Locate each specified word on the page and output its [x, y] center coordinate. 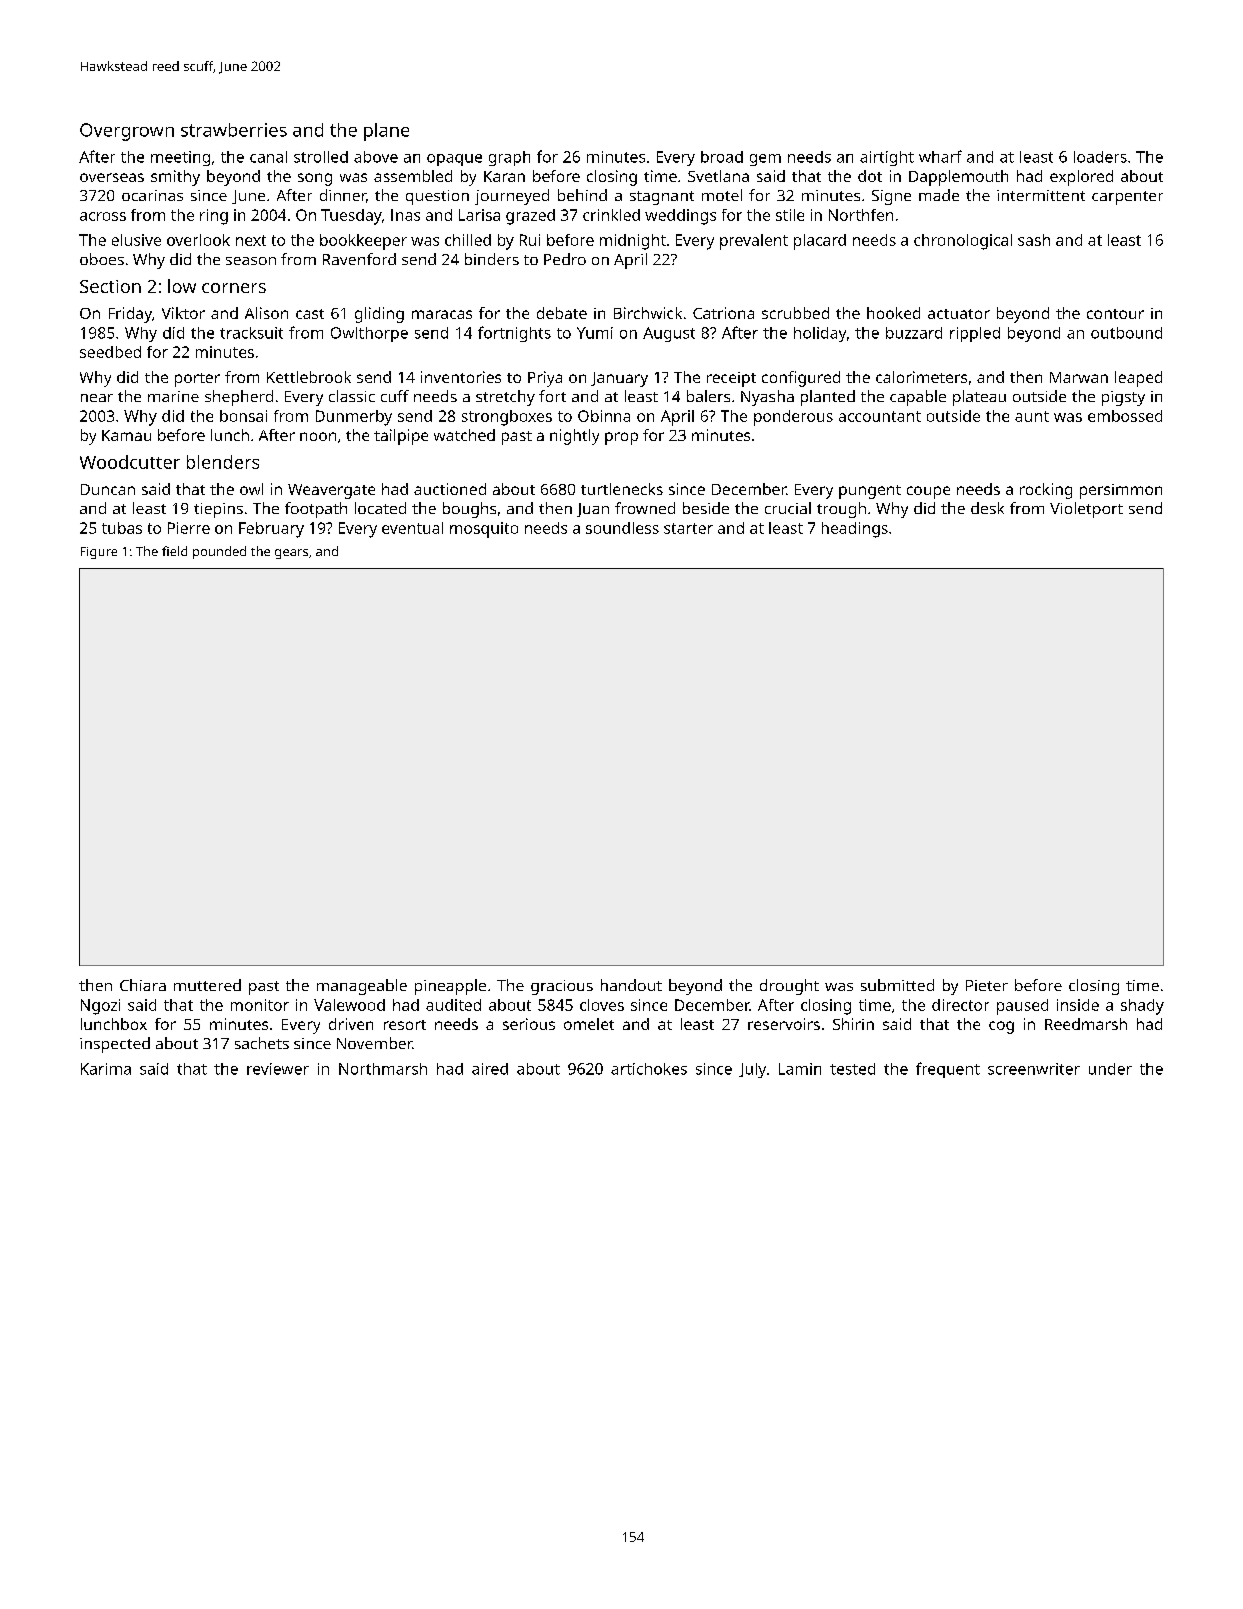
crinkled [611, 215]
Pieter [987, 985]
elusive [136, 240]
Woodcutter [130, 462]
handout [631, 985]
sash [1034, 240]
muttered [207, 985]
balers [708, 396]
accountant [880, 416]
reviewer [278, 1069]
